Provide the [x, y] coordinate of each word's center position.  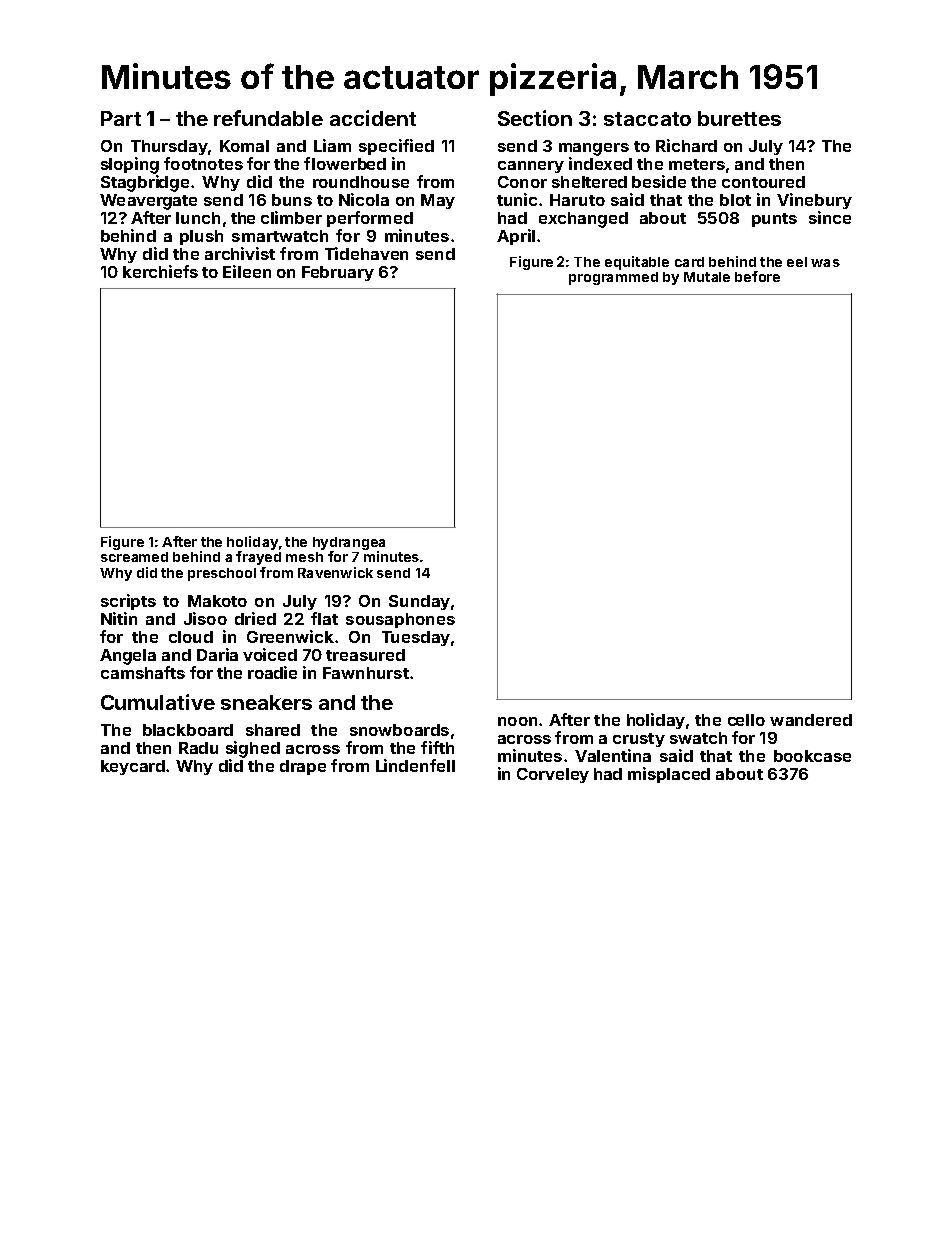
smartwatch [280, 236]
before [757, 276]
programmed [613, 278]
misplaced [669, 775]
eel [797, 262]
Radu [198, 748]
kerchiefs [160, 271]
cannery [531, 167]
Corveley [553, 775]
